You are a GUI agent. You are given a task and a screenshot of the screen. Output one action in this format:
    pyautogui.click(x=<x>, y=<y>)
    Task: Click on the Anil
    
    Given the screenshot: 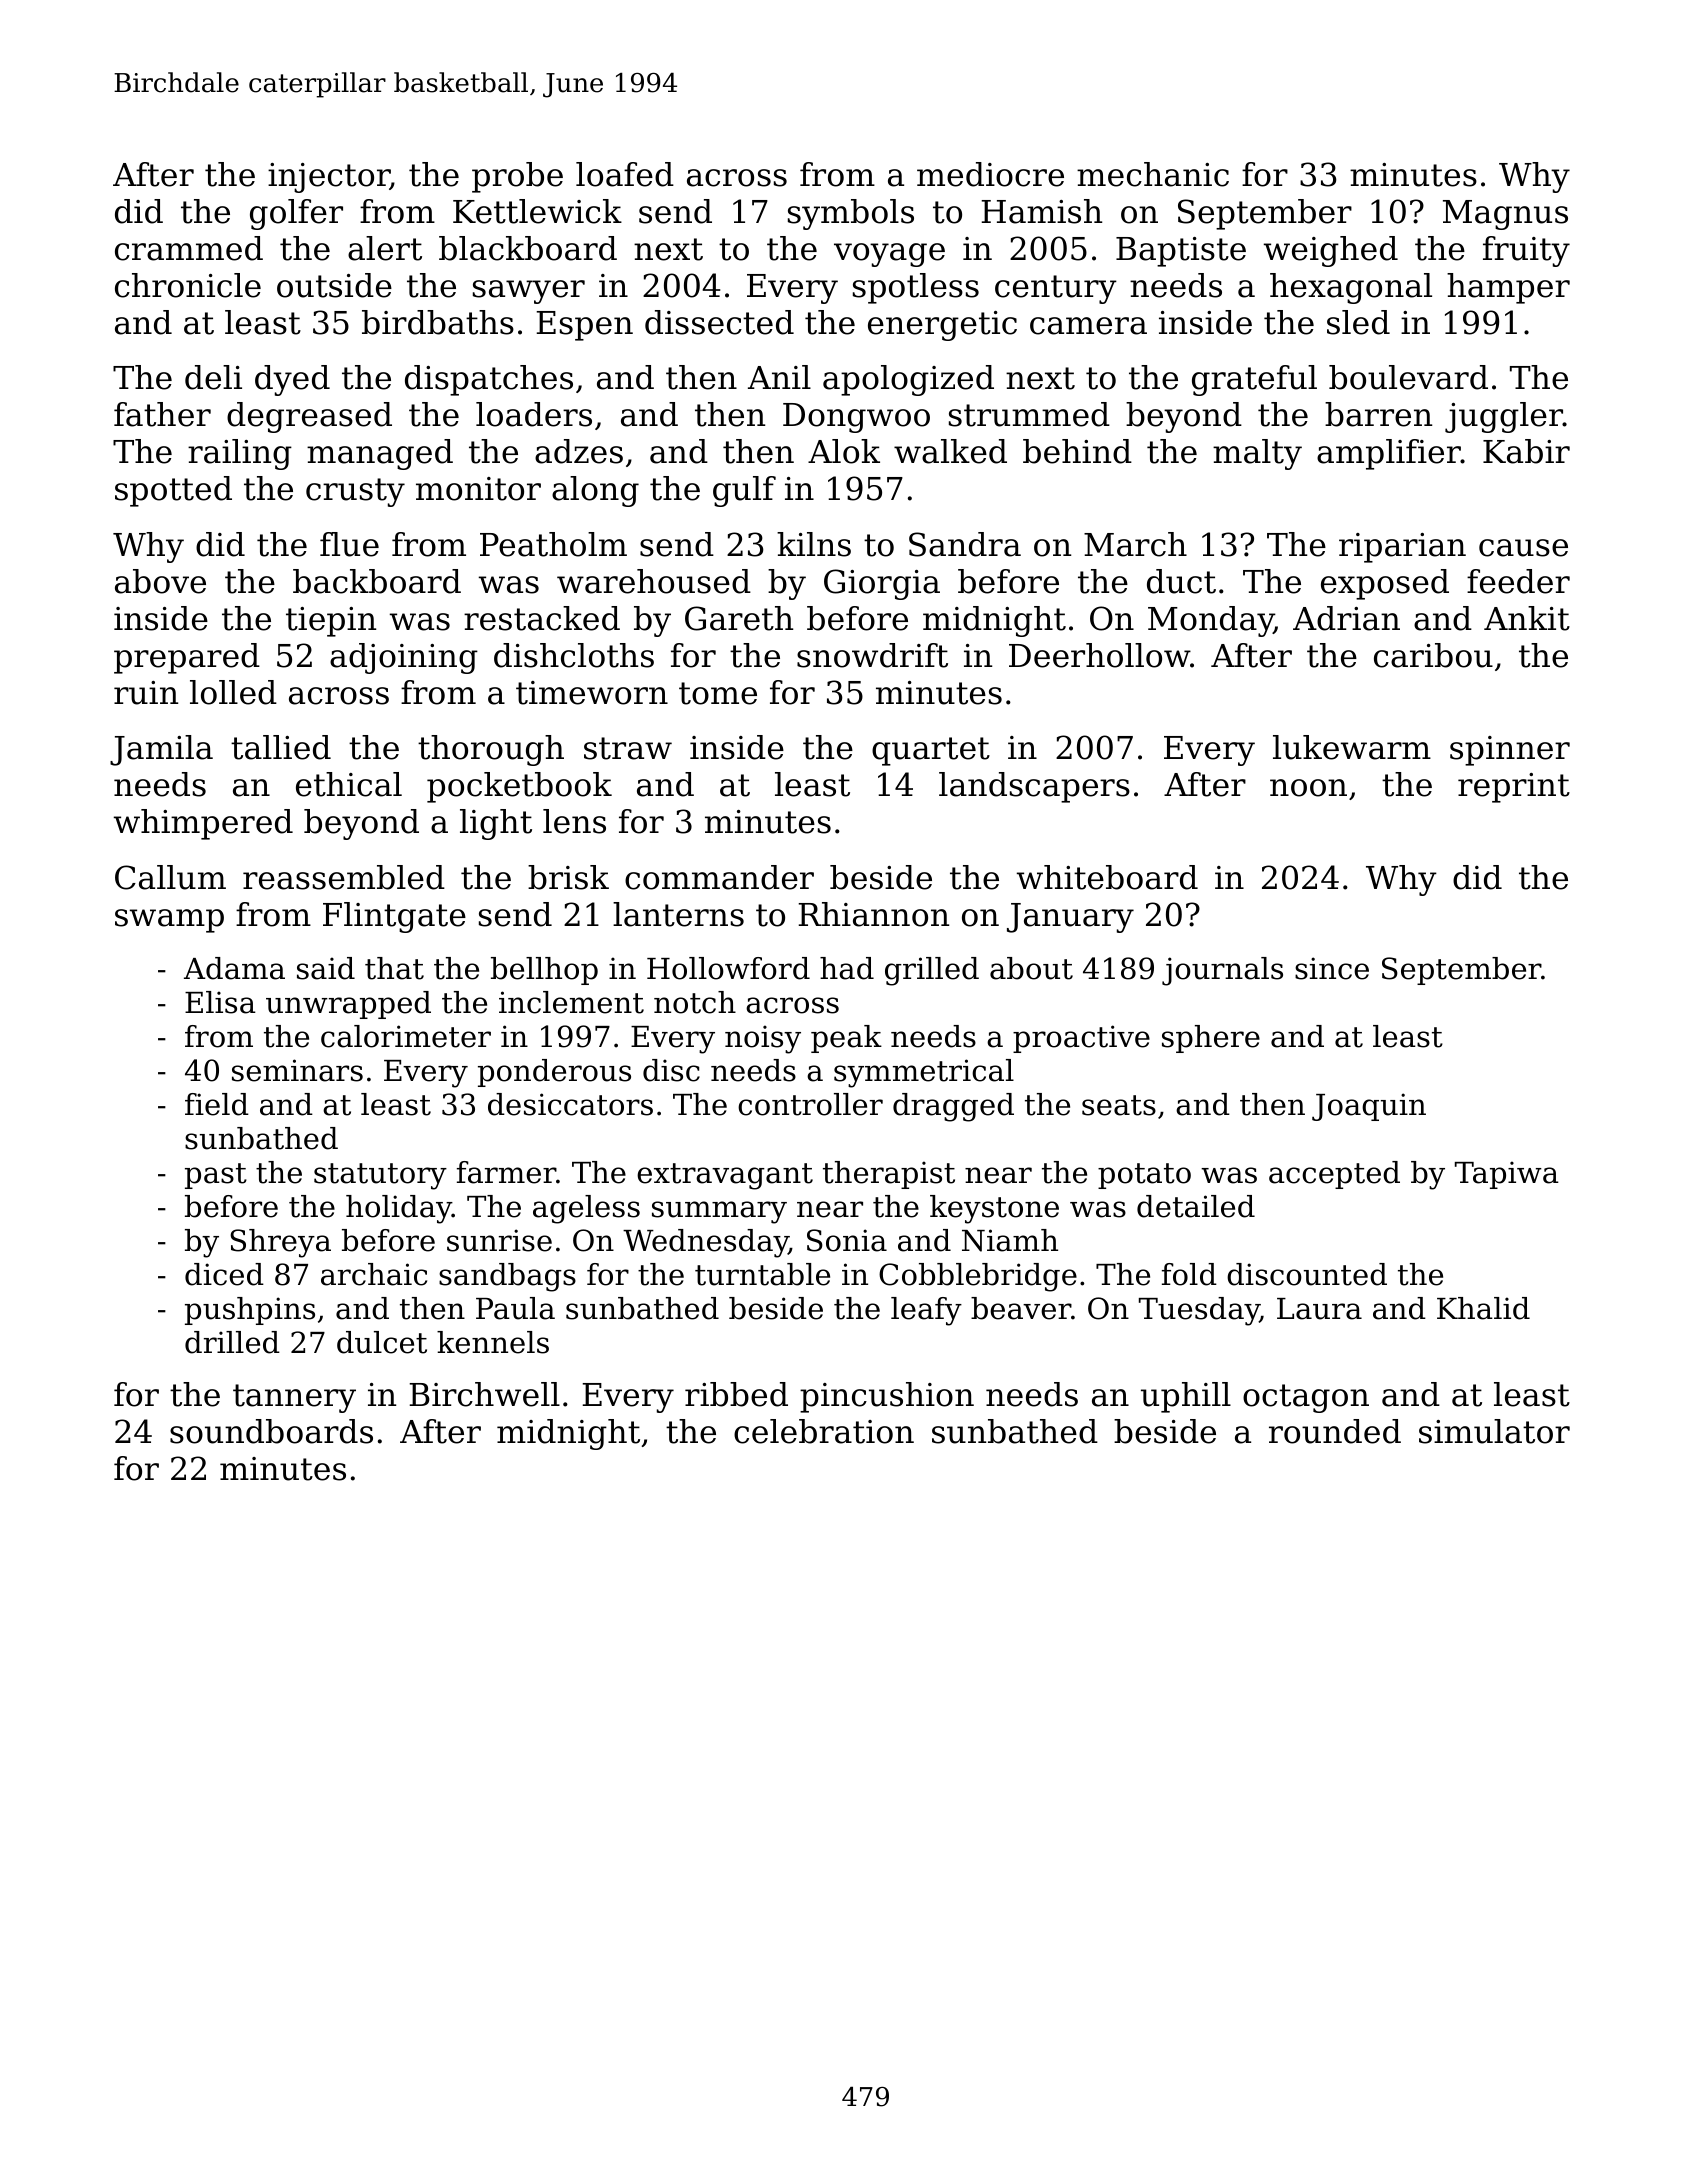 What is the action you would take?
    pyautogui.click(x=779, y=377)
